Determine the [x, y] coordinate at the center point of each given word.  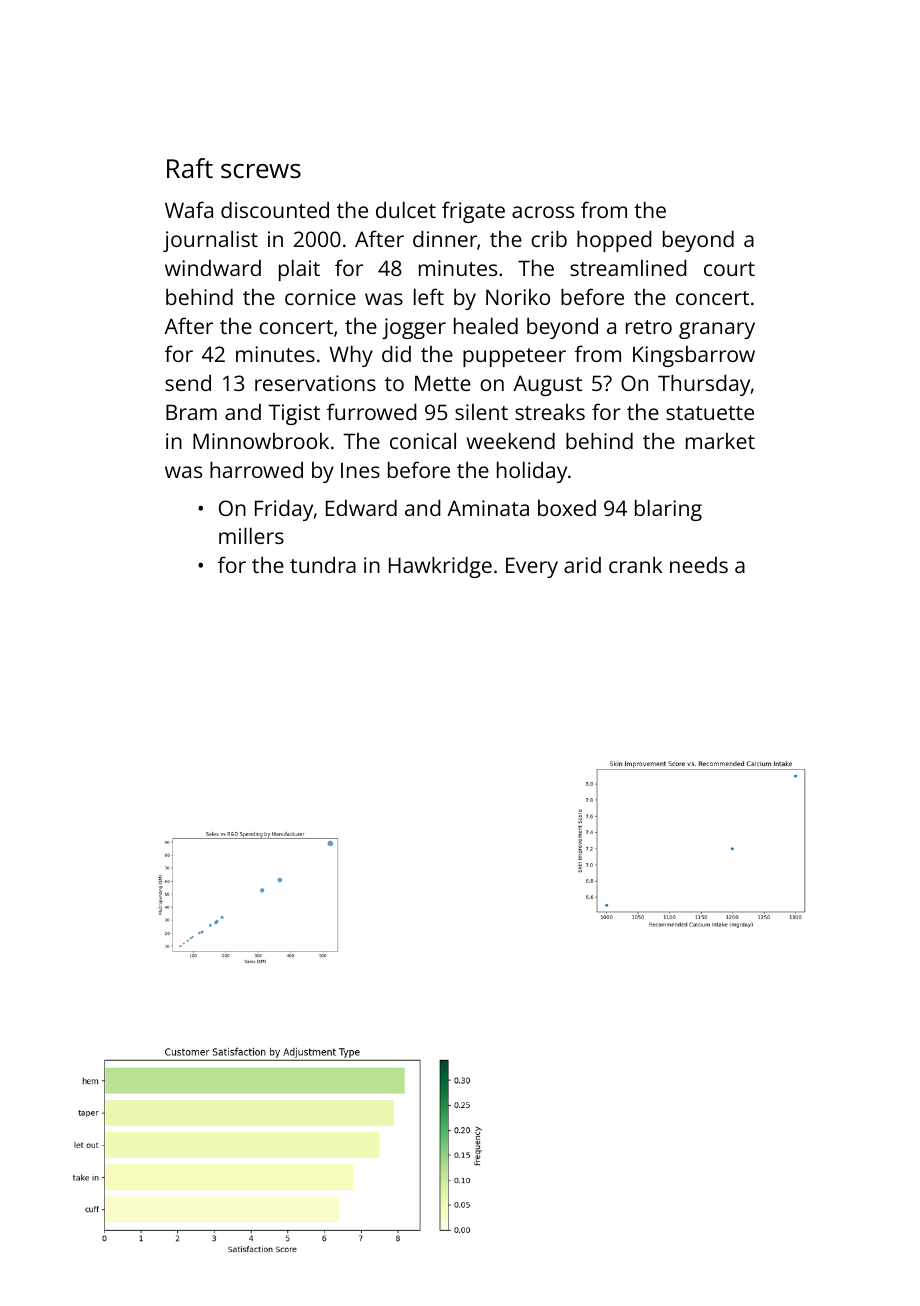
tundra [323, 564]
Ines [360, 470]
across [543, 212]
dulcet [406, 209]
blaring [668, 510]
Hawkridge [440, 567]
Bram [191, 412]
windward [213, 268]
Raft [190, 168]
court [729, 269]
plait [299, 270]
